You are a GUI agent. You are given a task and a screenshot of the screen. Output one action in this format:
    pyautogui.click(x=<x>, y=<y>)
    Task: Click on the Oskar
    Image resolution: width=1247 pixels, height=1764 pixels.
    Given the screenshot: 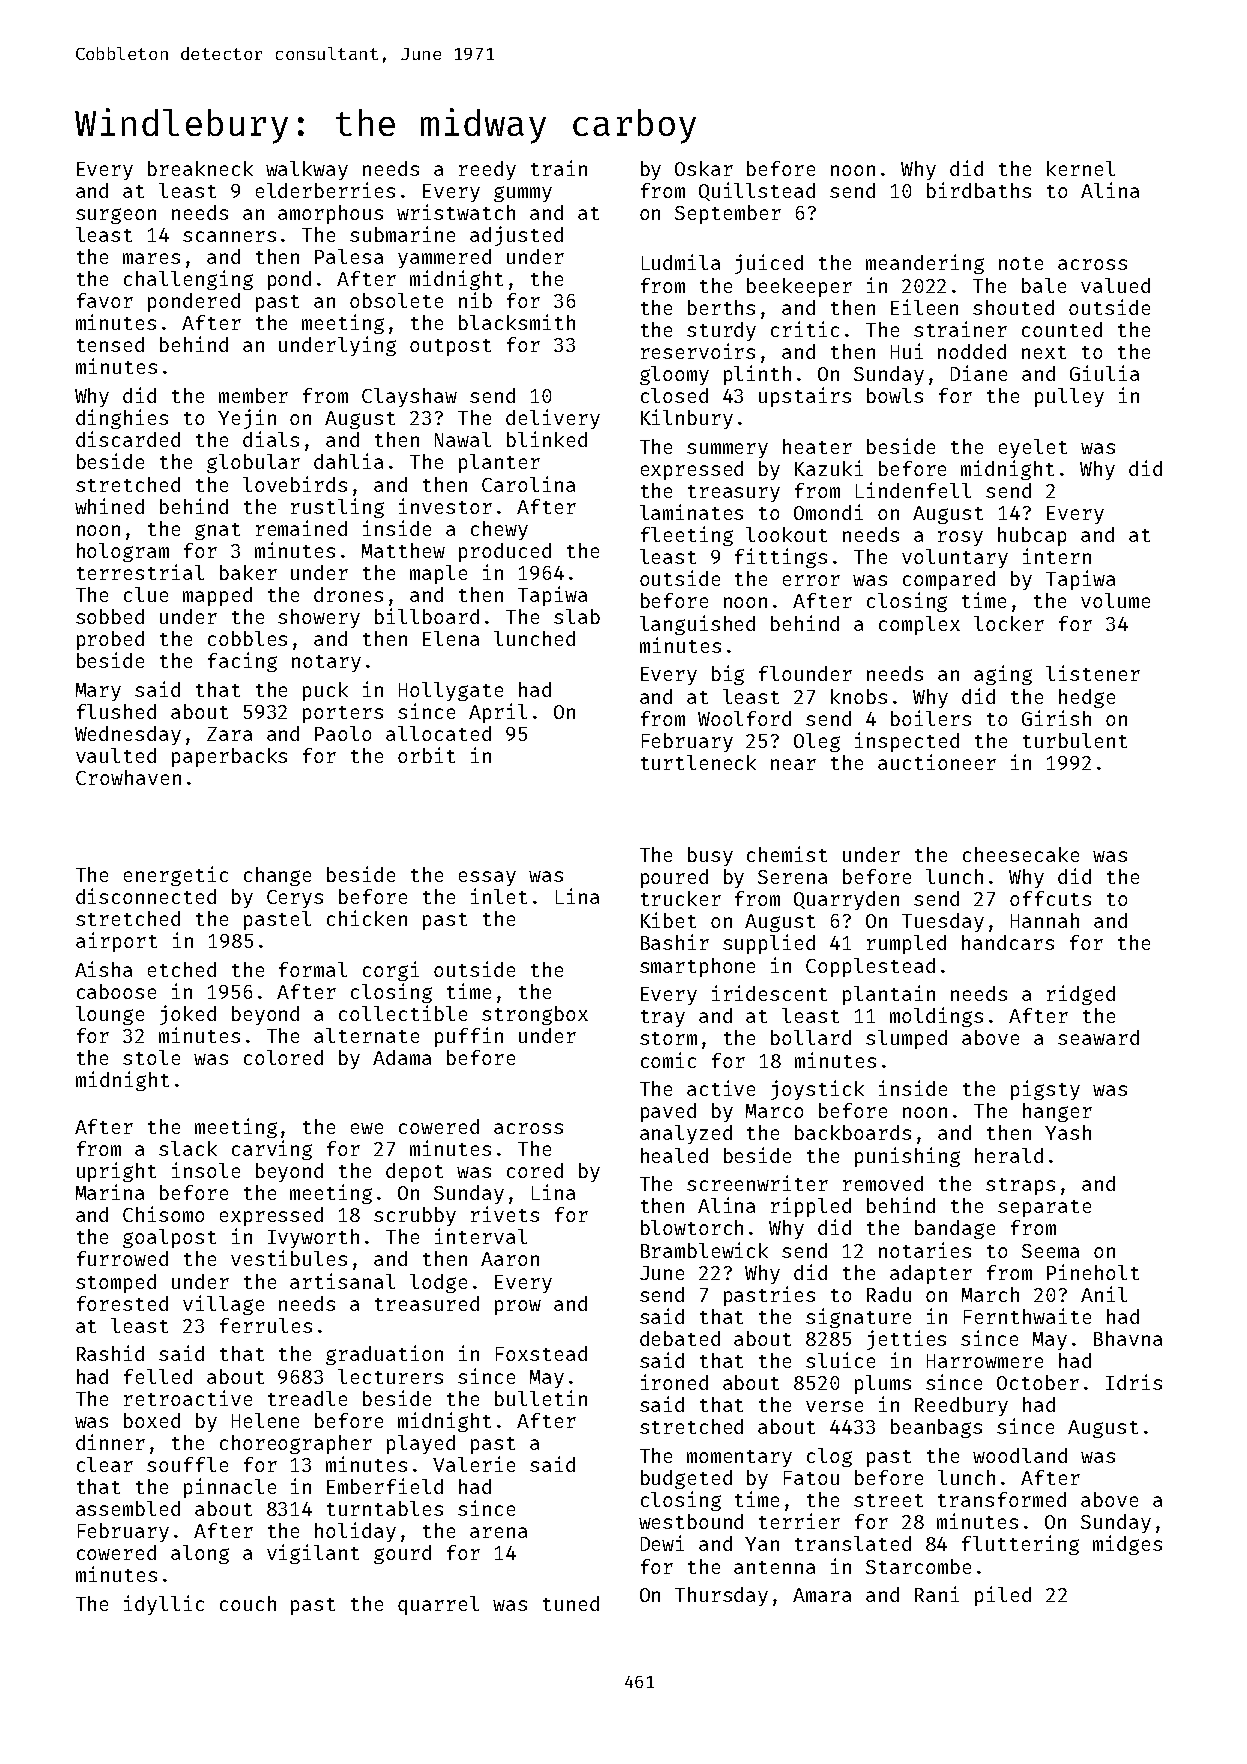 What is the action you would take?
    pyautogui.click(x=704, y=168)
